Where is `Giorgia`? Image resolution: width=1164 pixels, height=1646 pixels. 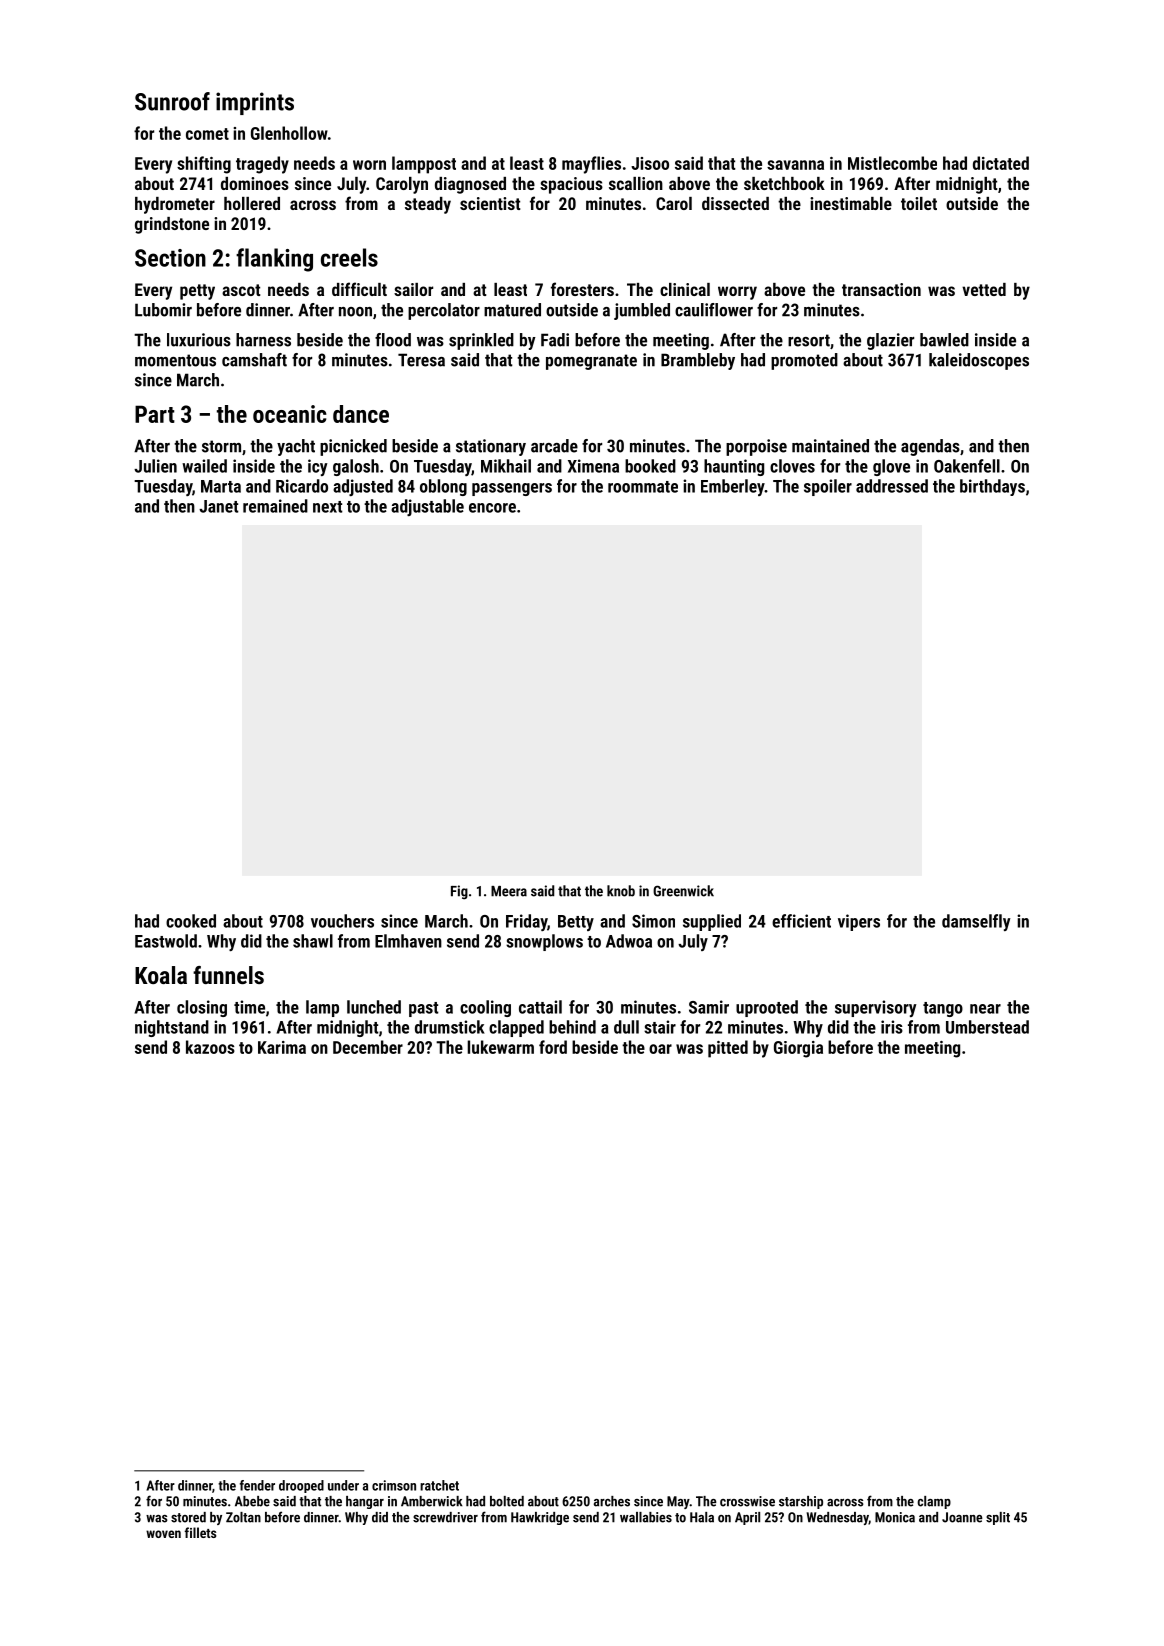
Giorgia is located at coordinates (798, 1049).
